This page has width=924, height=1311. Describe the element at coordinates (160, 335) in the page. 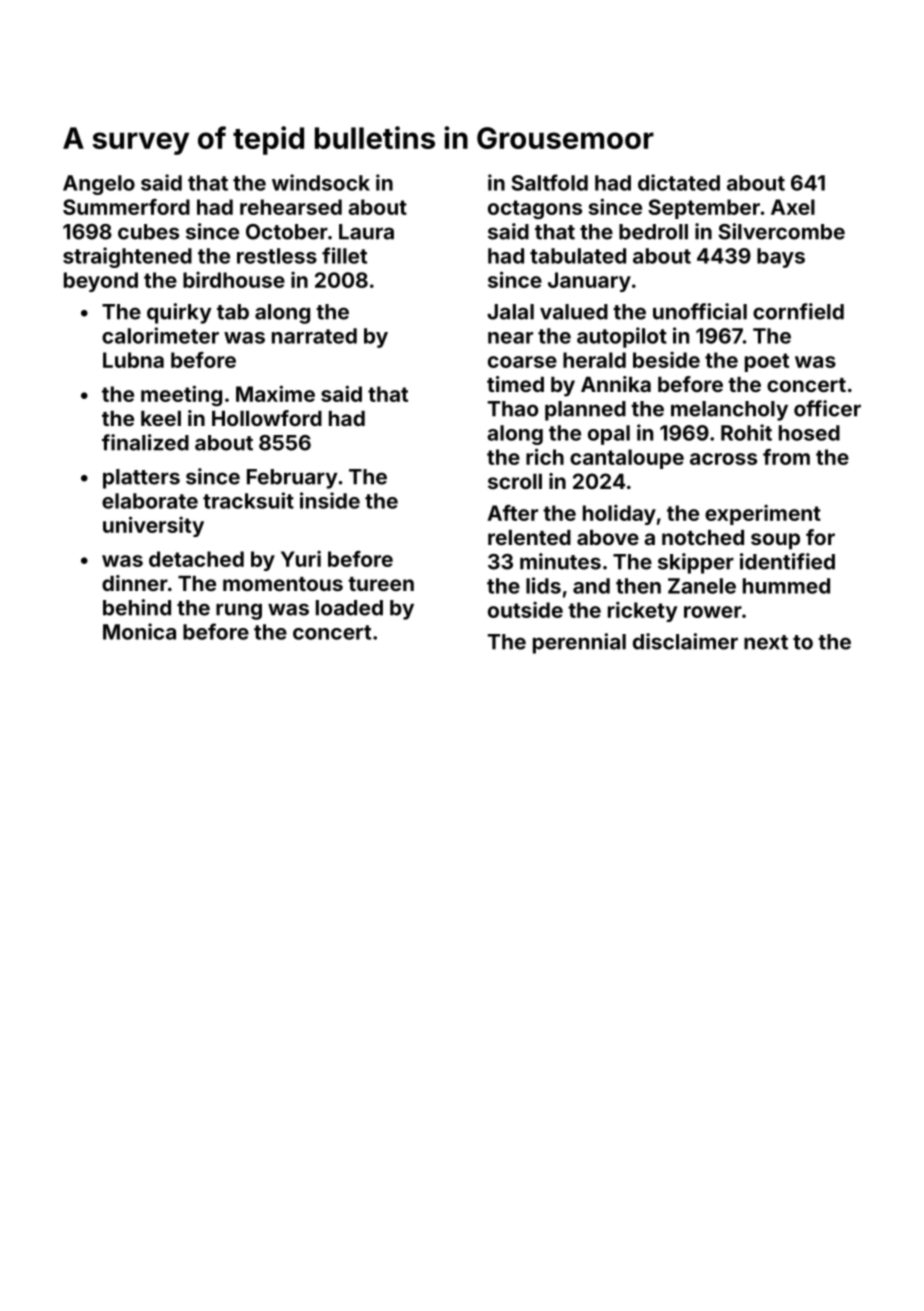

I see `calorimeter` at that location.
